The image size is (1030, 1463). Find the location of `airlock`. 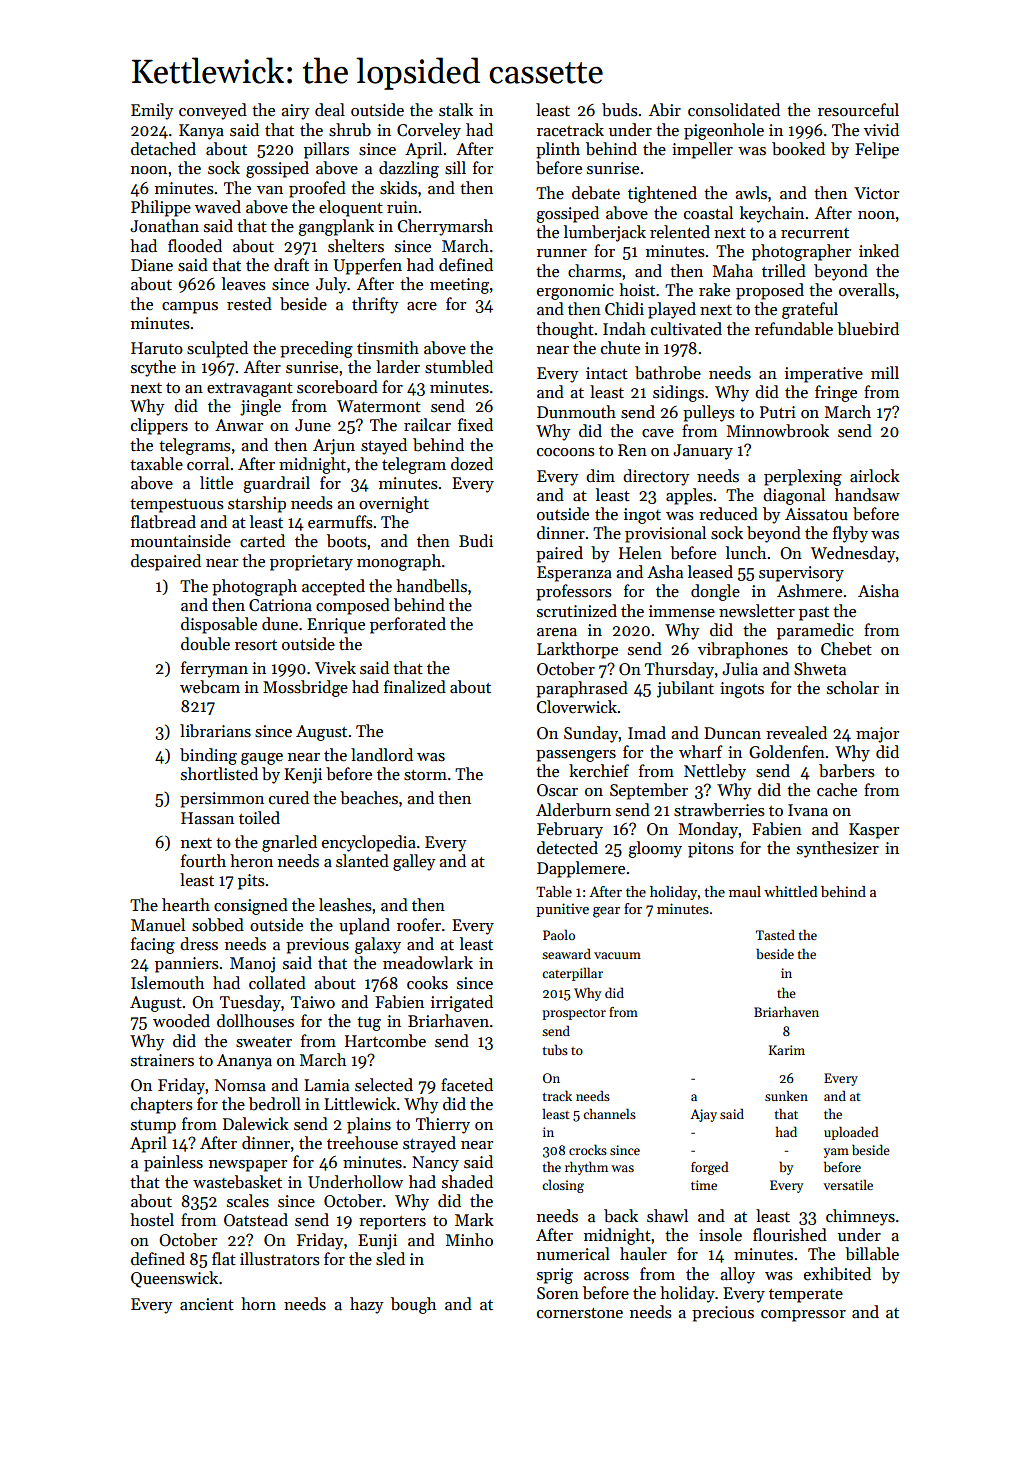

airlock is located at coordinates (875, 475).
